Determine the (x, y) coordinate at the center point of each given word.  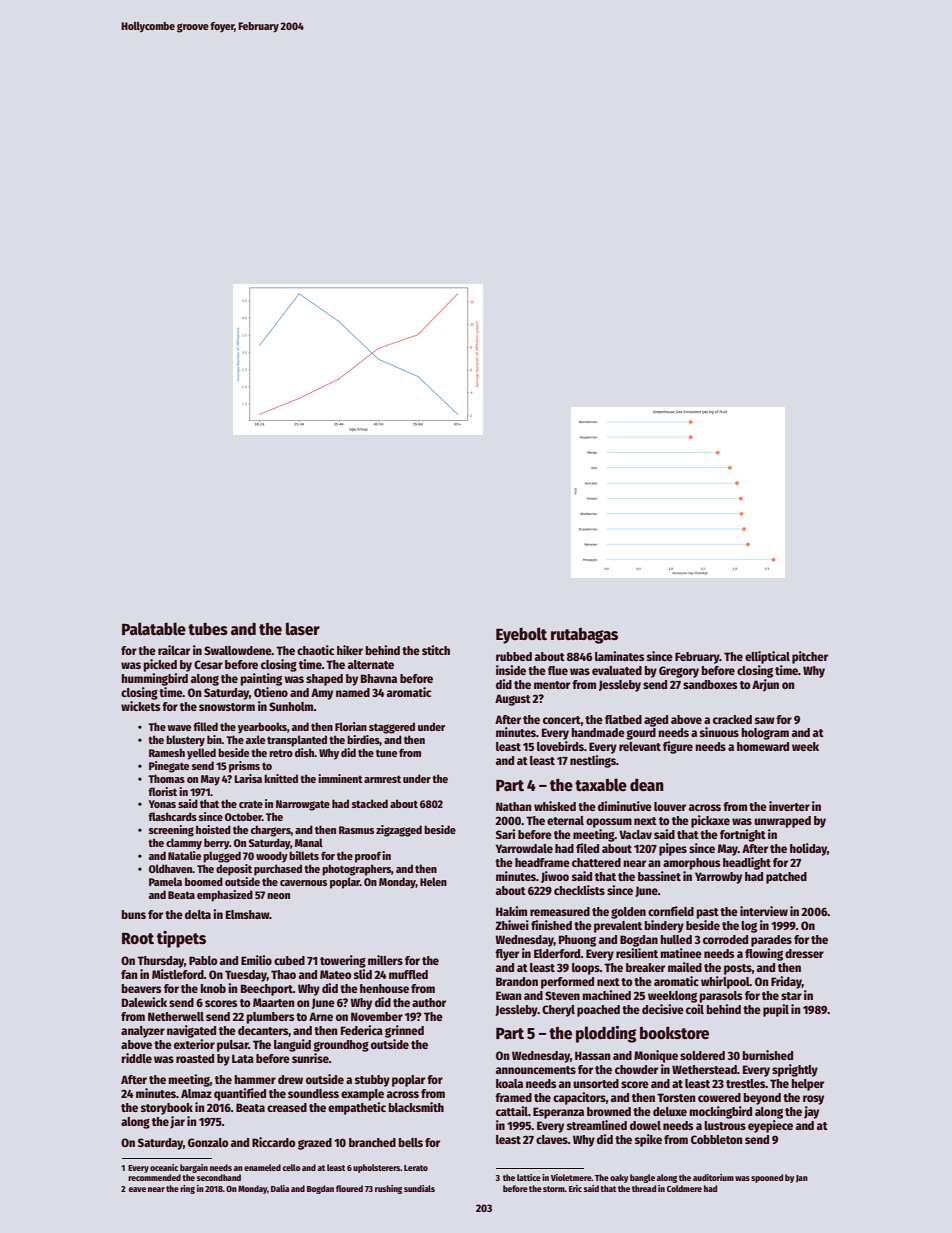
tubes (208, 629)
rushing (388, 1189)
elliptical (767, 657)
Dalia (280, 1188)
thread (644, 1188)
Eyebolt (521, 635)
